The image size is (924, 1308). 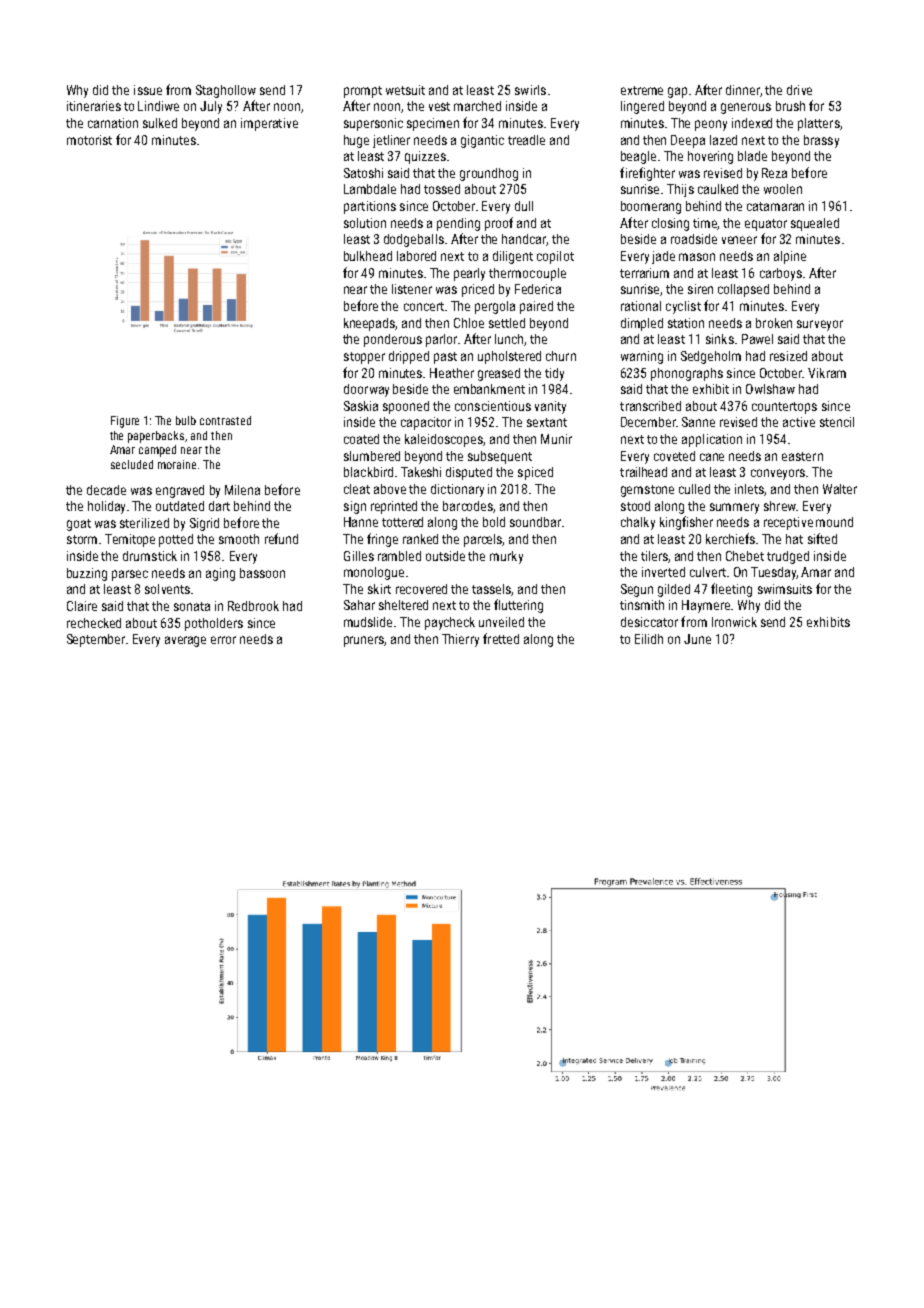 I want to click on paired, so click(x=536, y=307).
